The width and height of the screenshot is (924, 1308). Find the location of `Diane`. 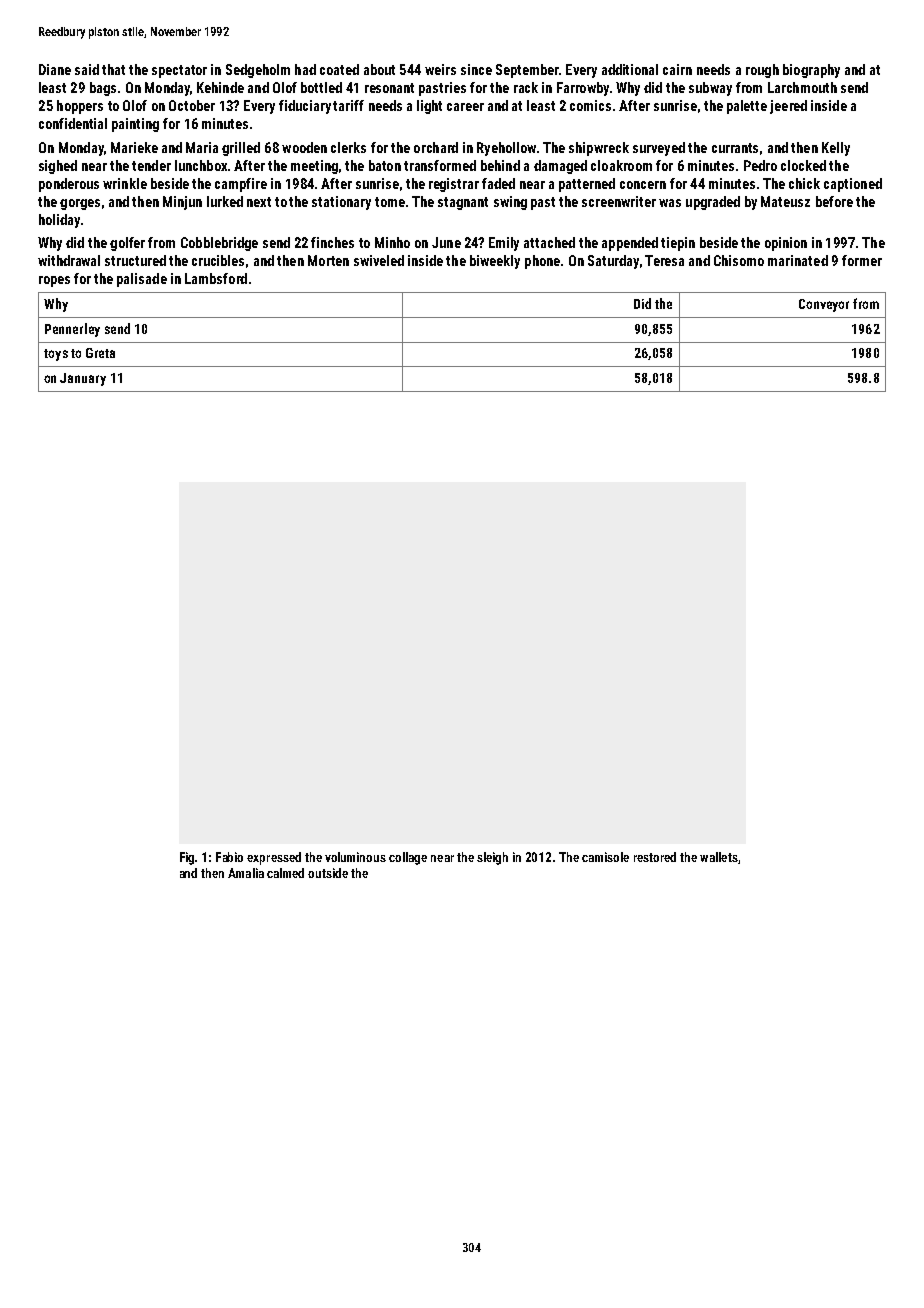

Diane is located at coordinates (55, 69).
